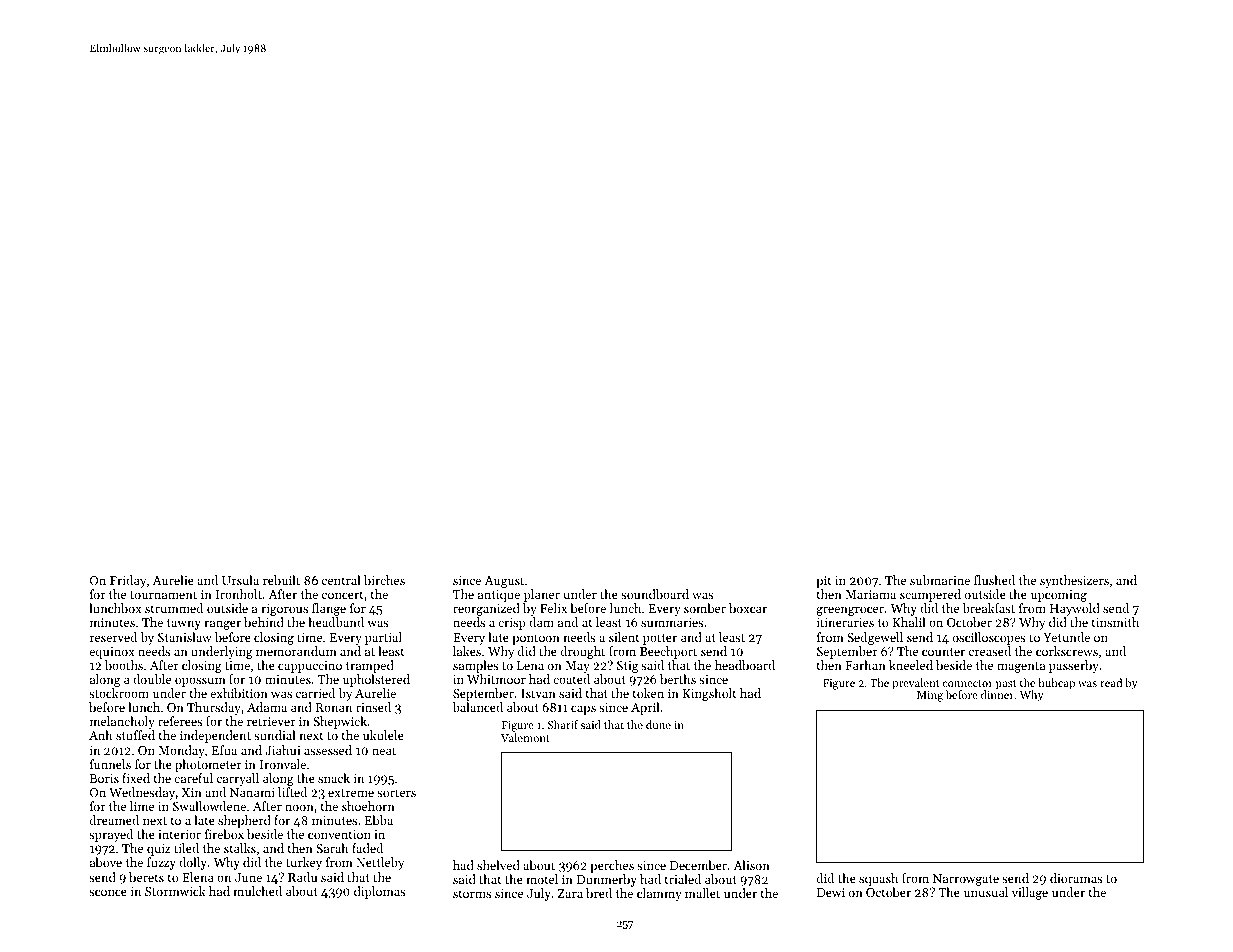 The width and height of the page is (1233, 952). Describe the element at coordinates (658, 724) in the page. I see `dune` at that location.
